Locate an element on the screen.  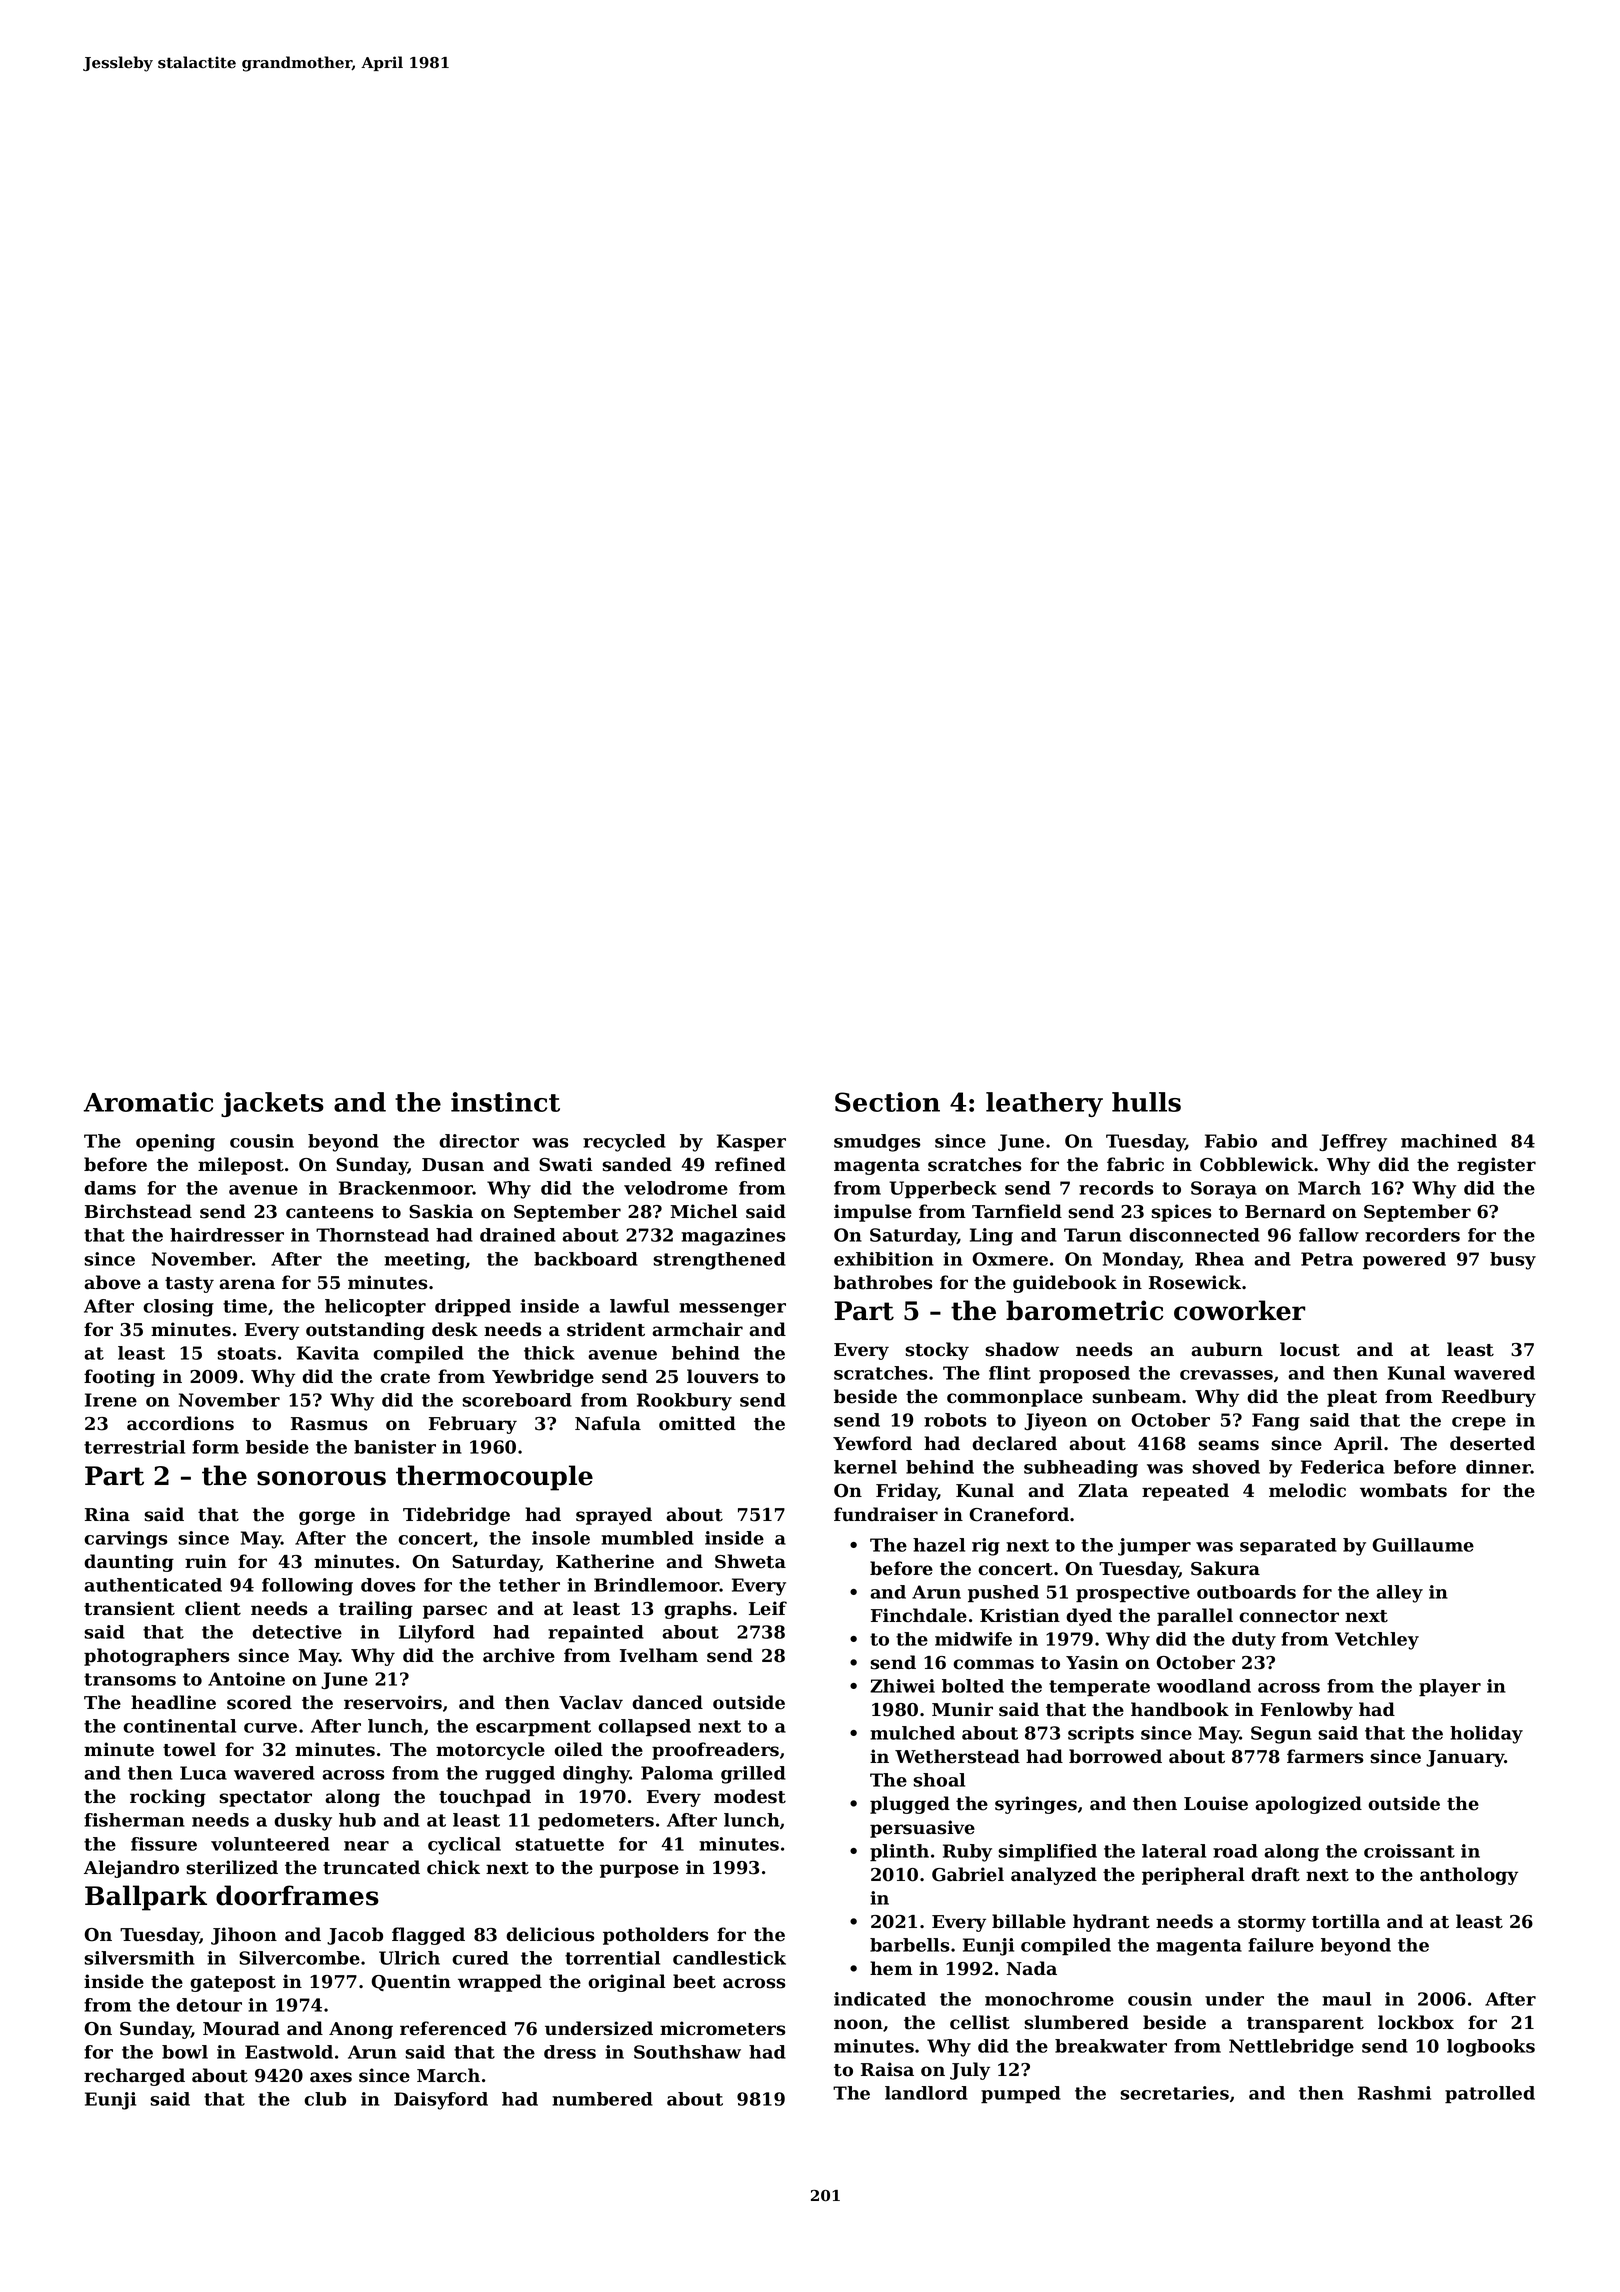
Reedbury is located at coordinates (1489, 1398).
